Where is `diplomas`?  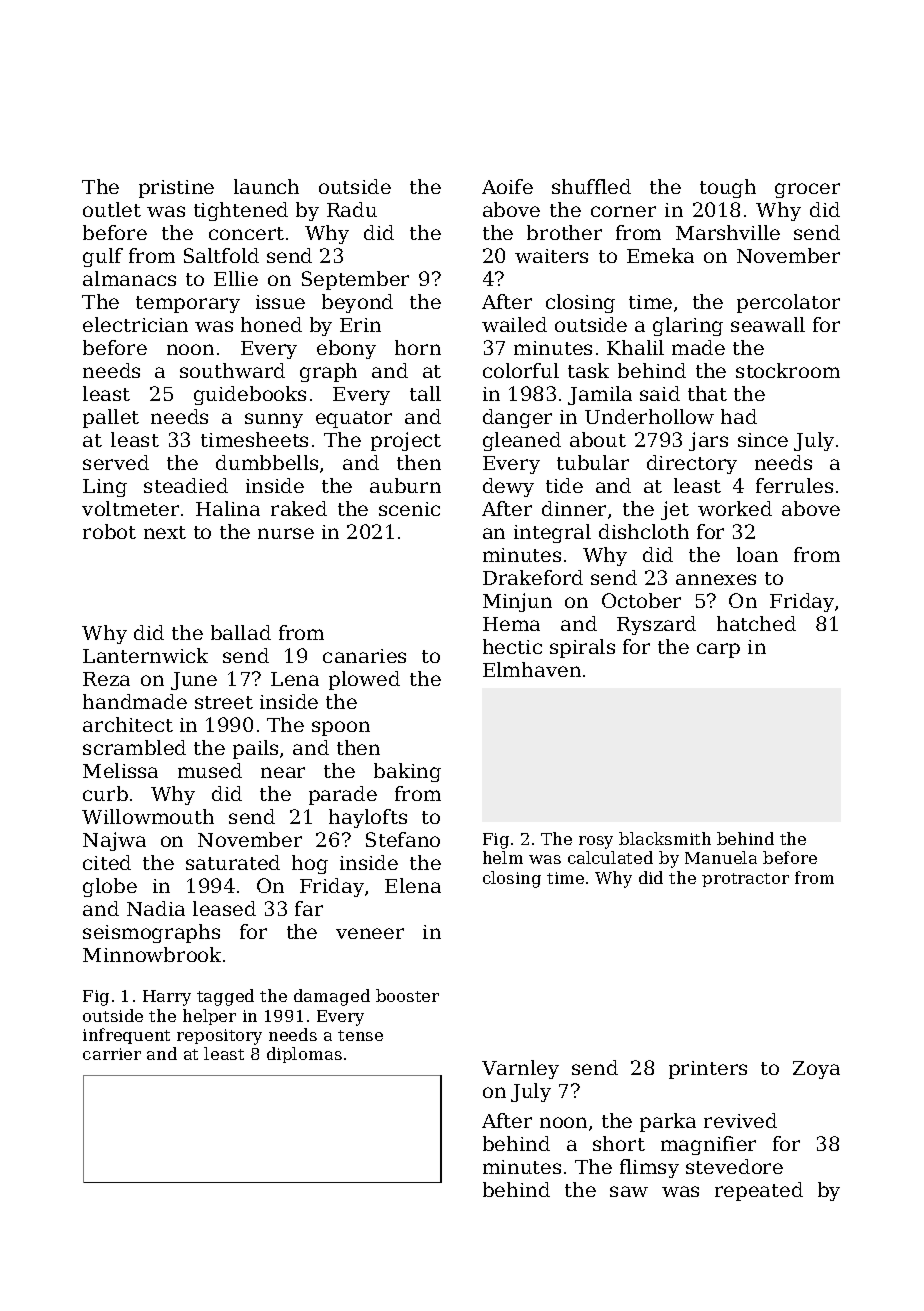 diplomas is located at coordinates (304, 1055).
